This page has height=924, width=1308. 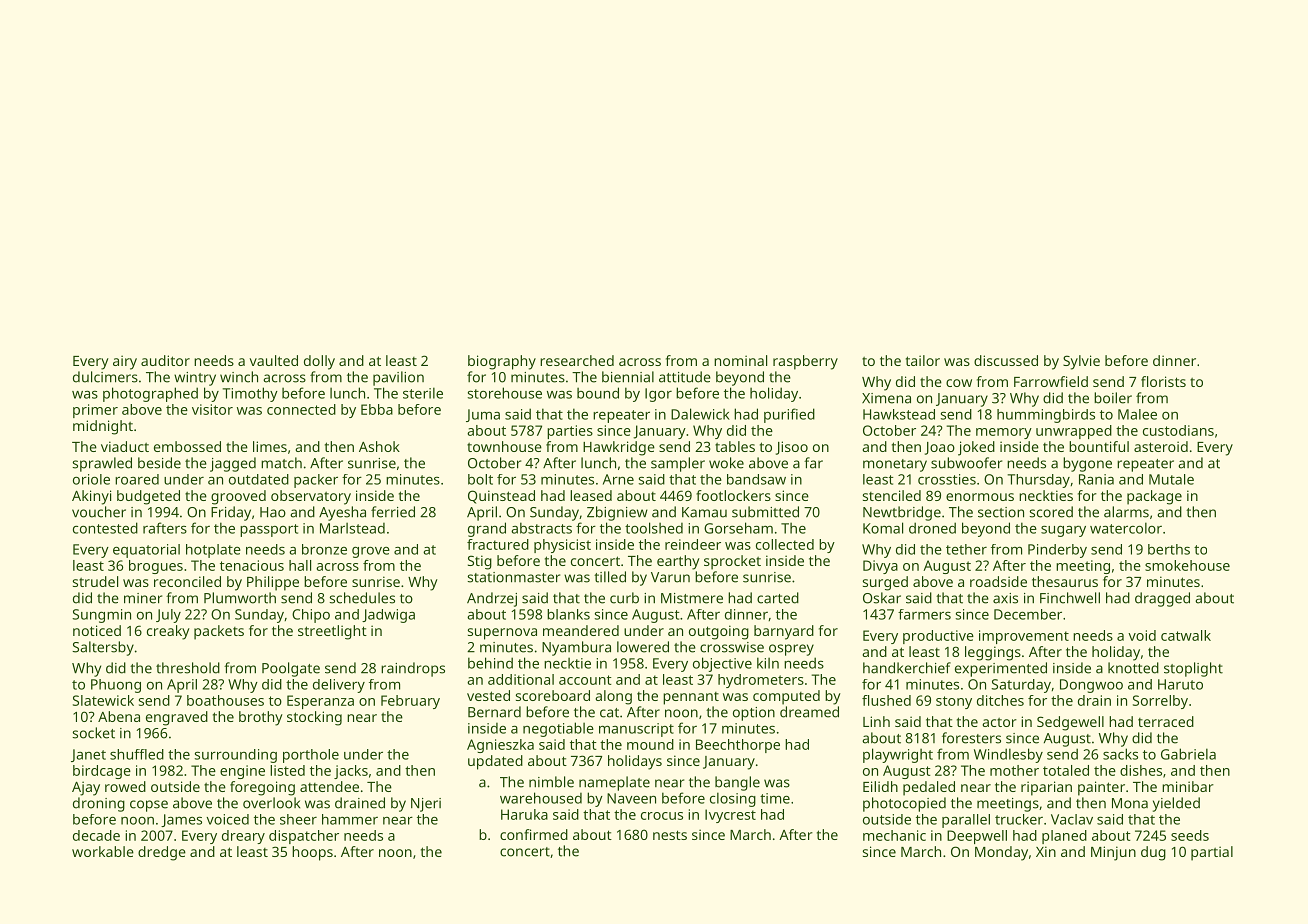 What do you see at coordinates (670, 835) in the page?
I see `nests` at bounding box center [670, 835].
